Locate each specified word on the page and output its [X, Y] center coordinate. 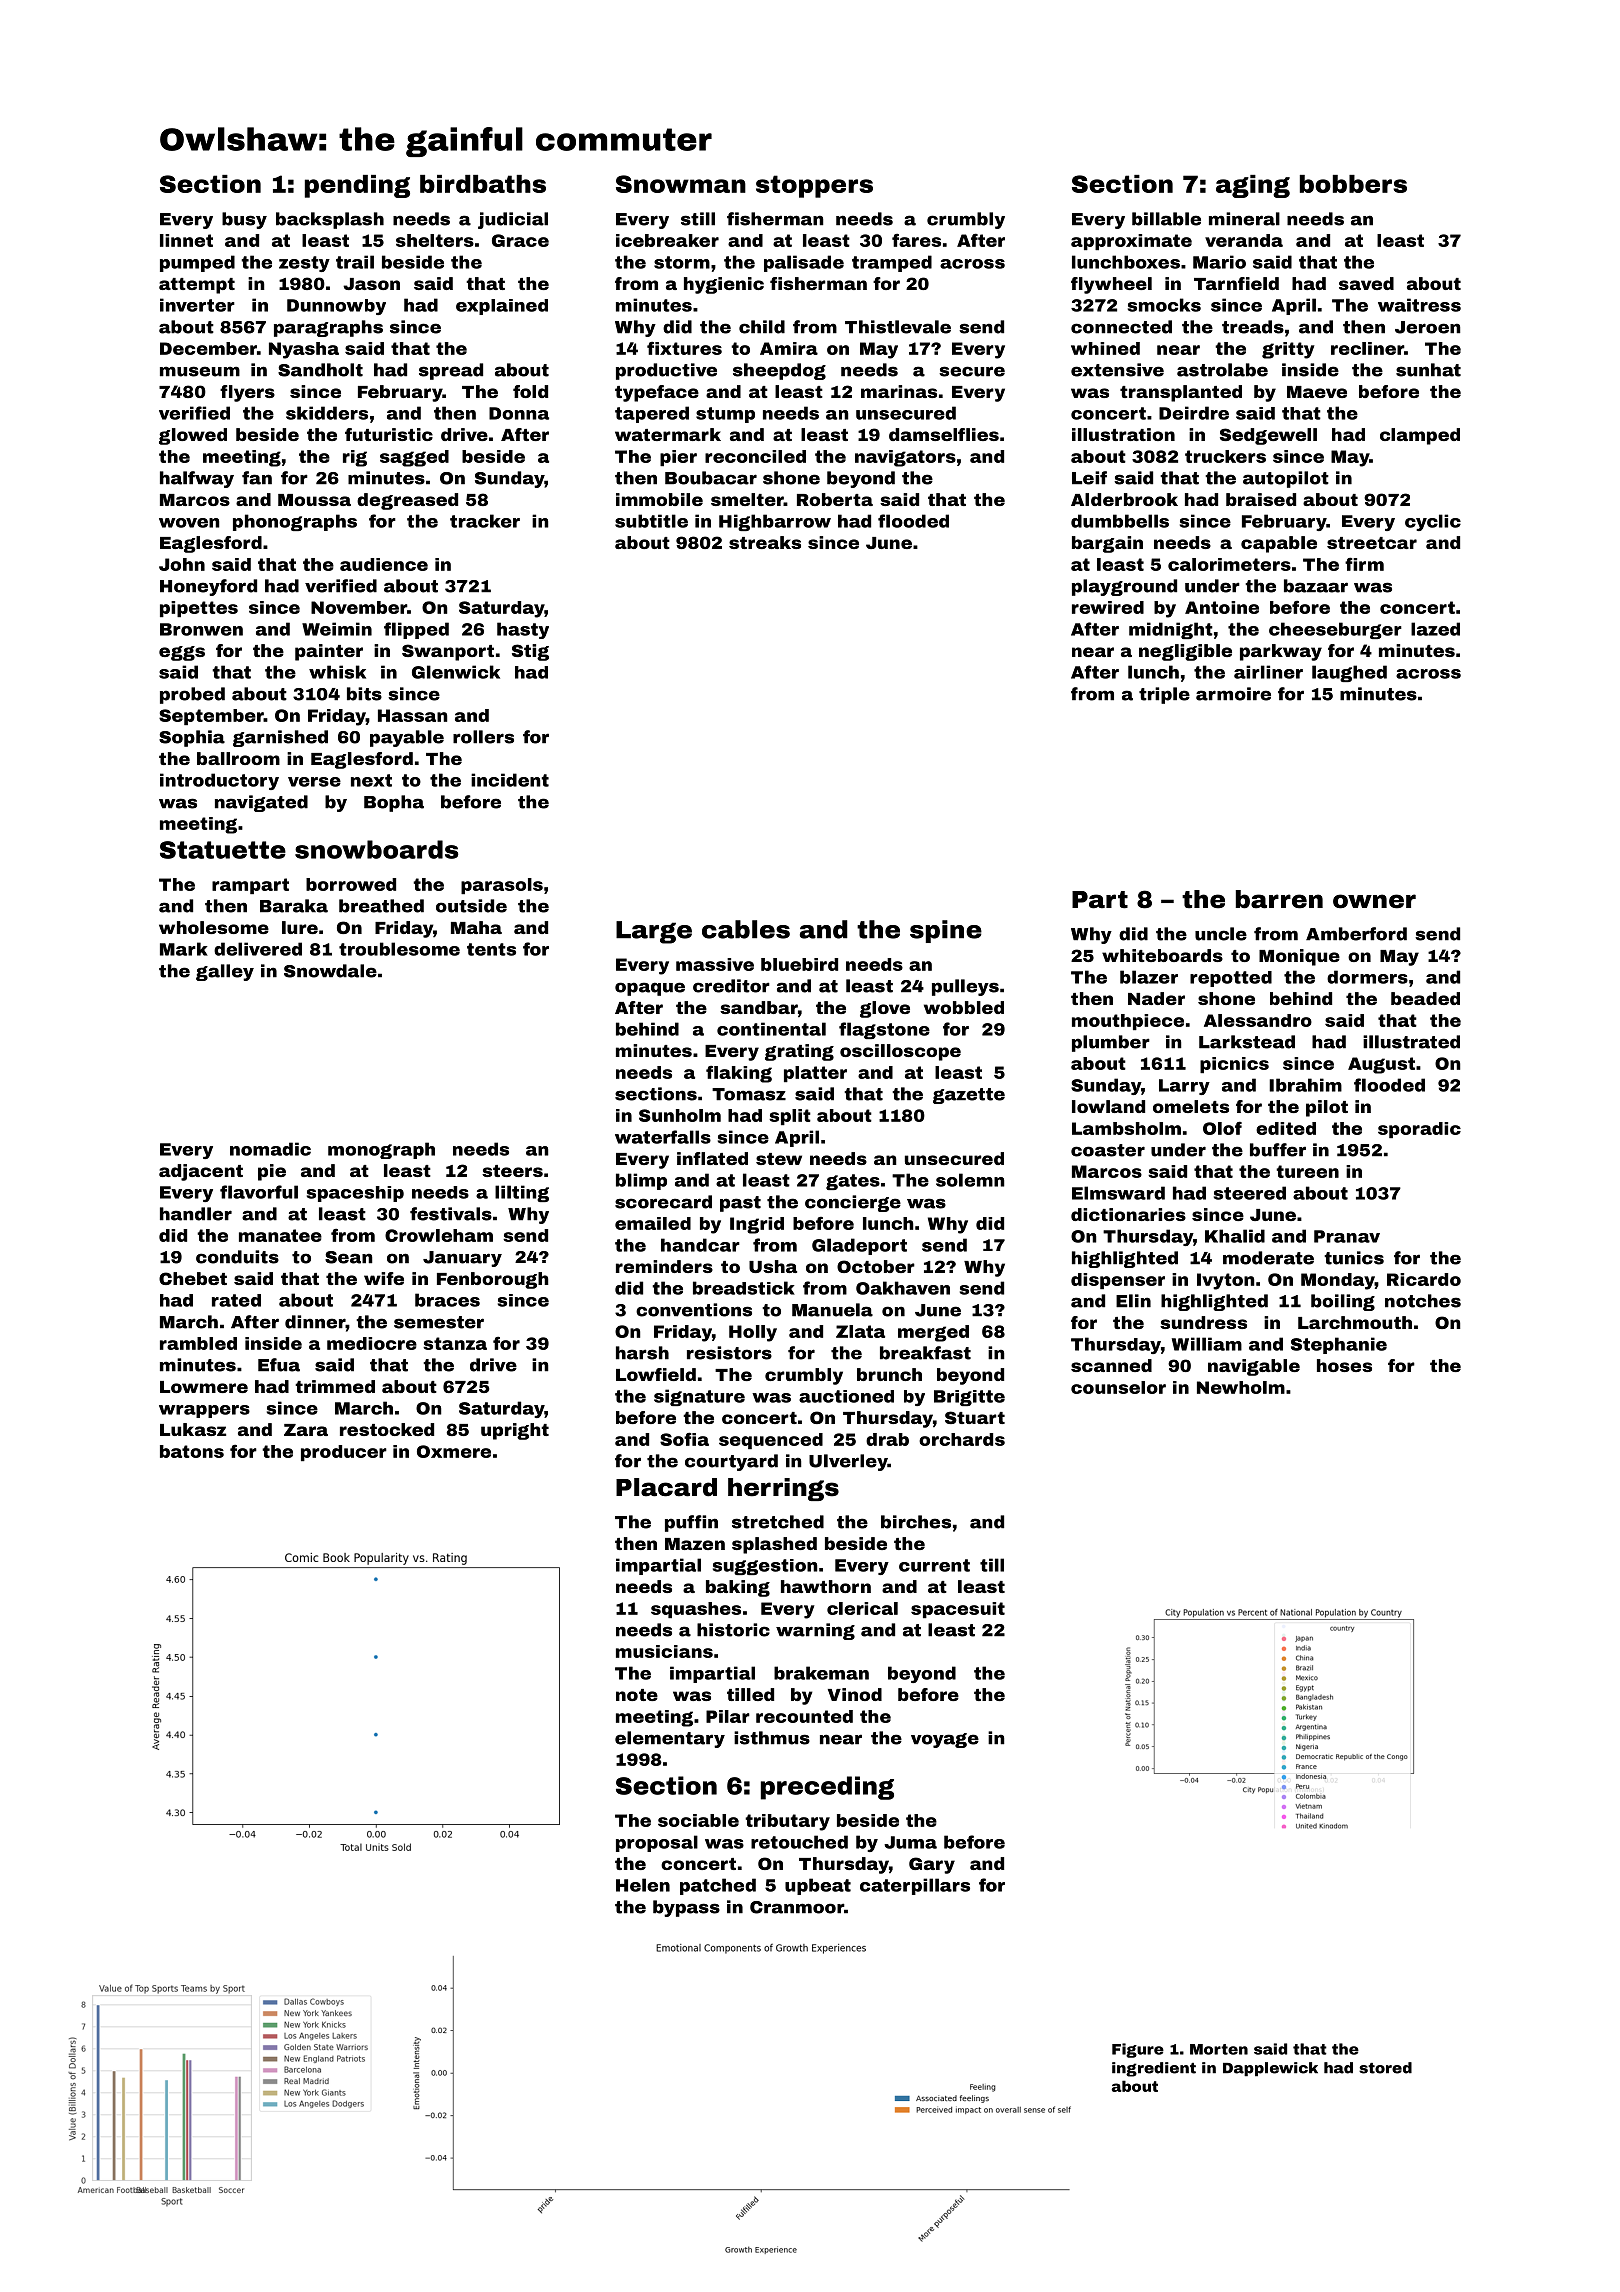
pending [357, 186]
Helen [643, 1885]
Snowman [681, 184]
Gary [932, 1865]
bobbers [1353, 184]
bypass [686, 1908]
